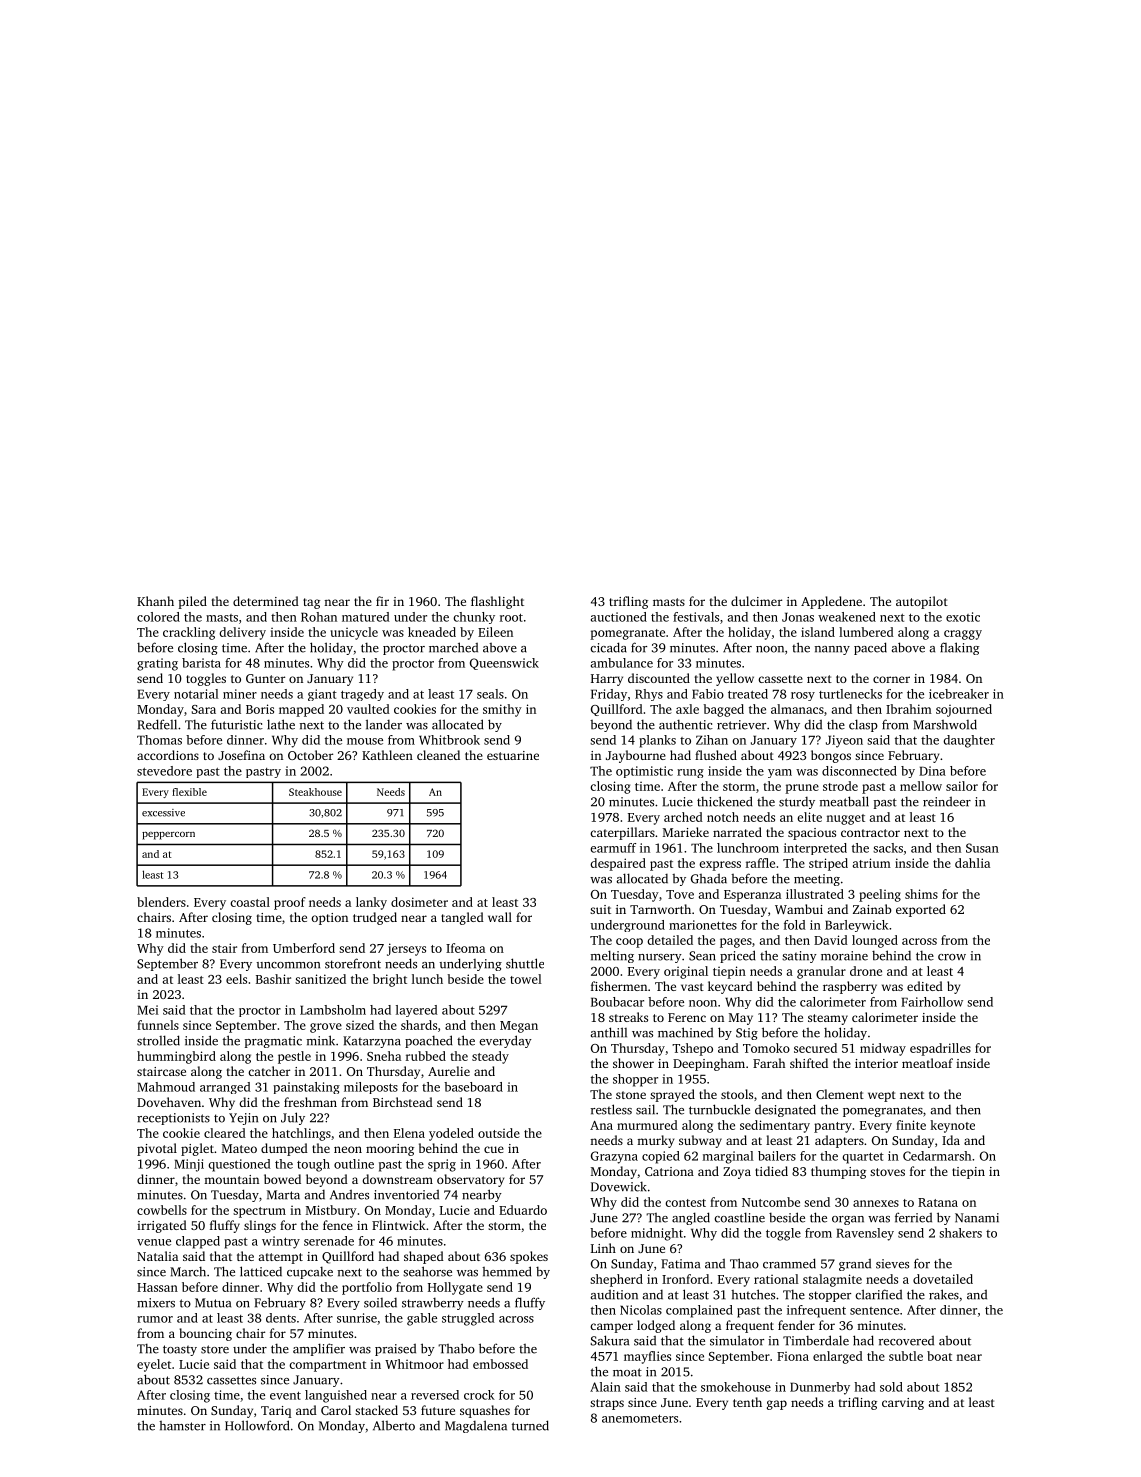 The width and height of the document is (1141, 1477). What do you see at coordinates (476, 1426) in the document?
I see `Magdalena` at bounding box center [476, 1426].
